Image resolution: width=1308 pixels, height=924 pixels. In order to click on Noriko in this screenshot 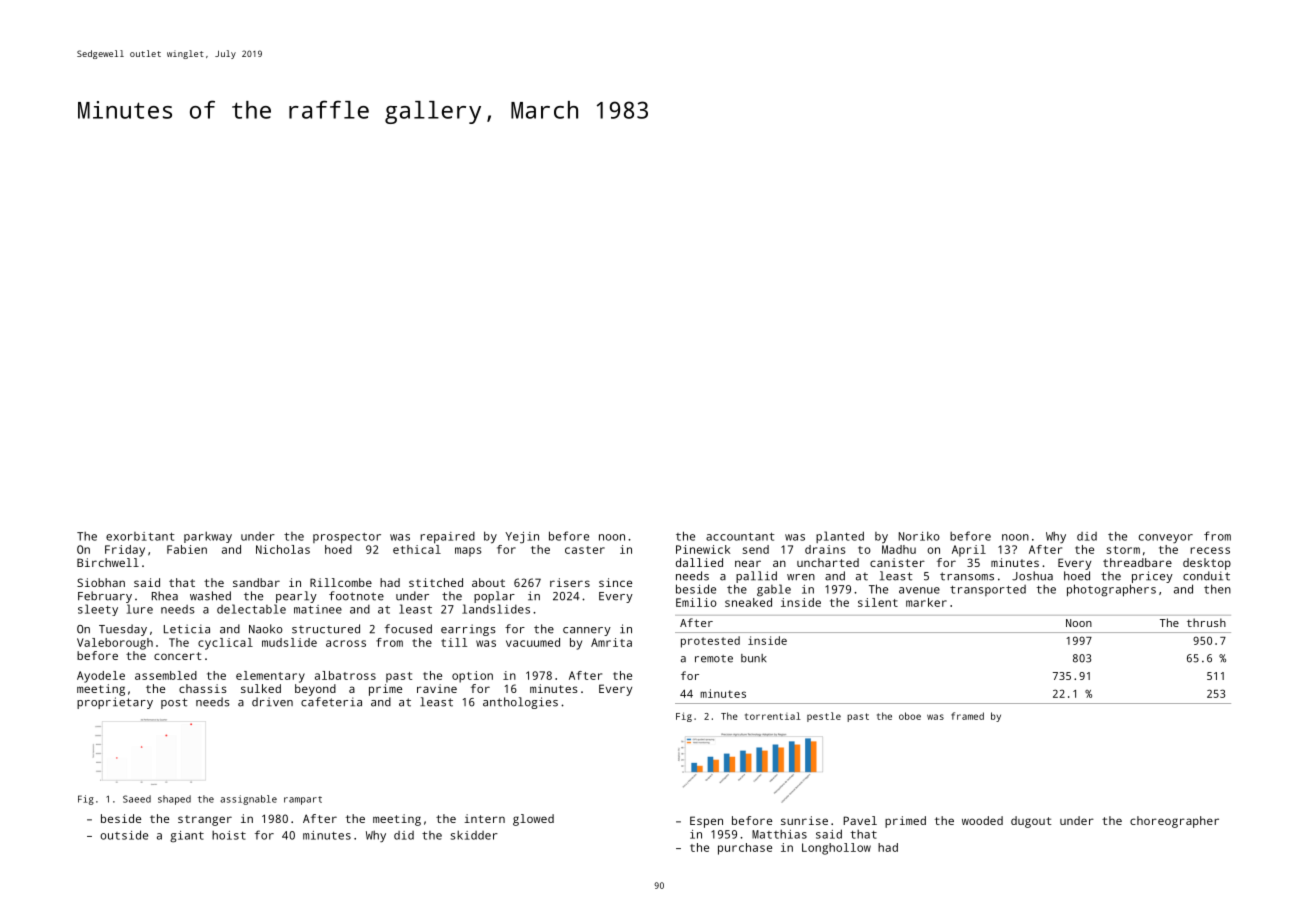, I will do `click(919, 536)`.
